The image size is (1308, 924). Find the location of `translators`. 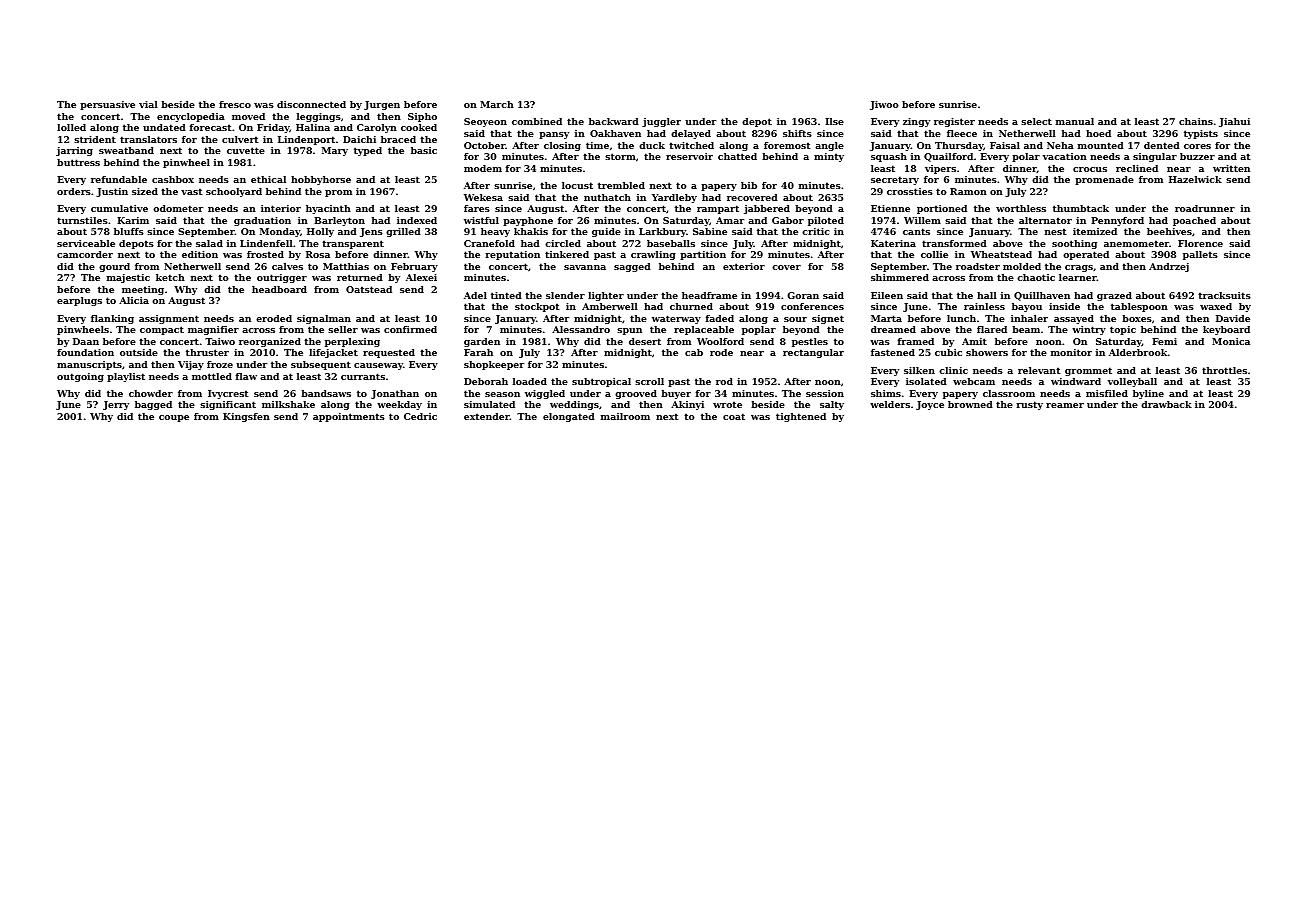

translators is located at coordinates (148, 139).
